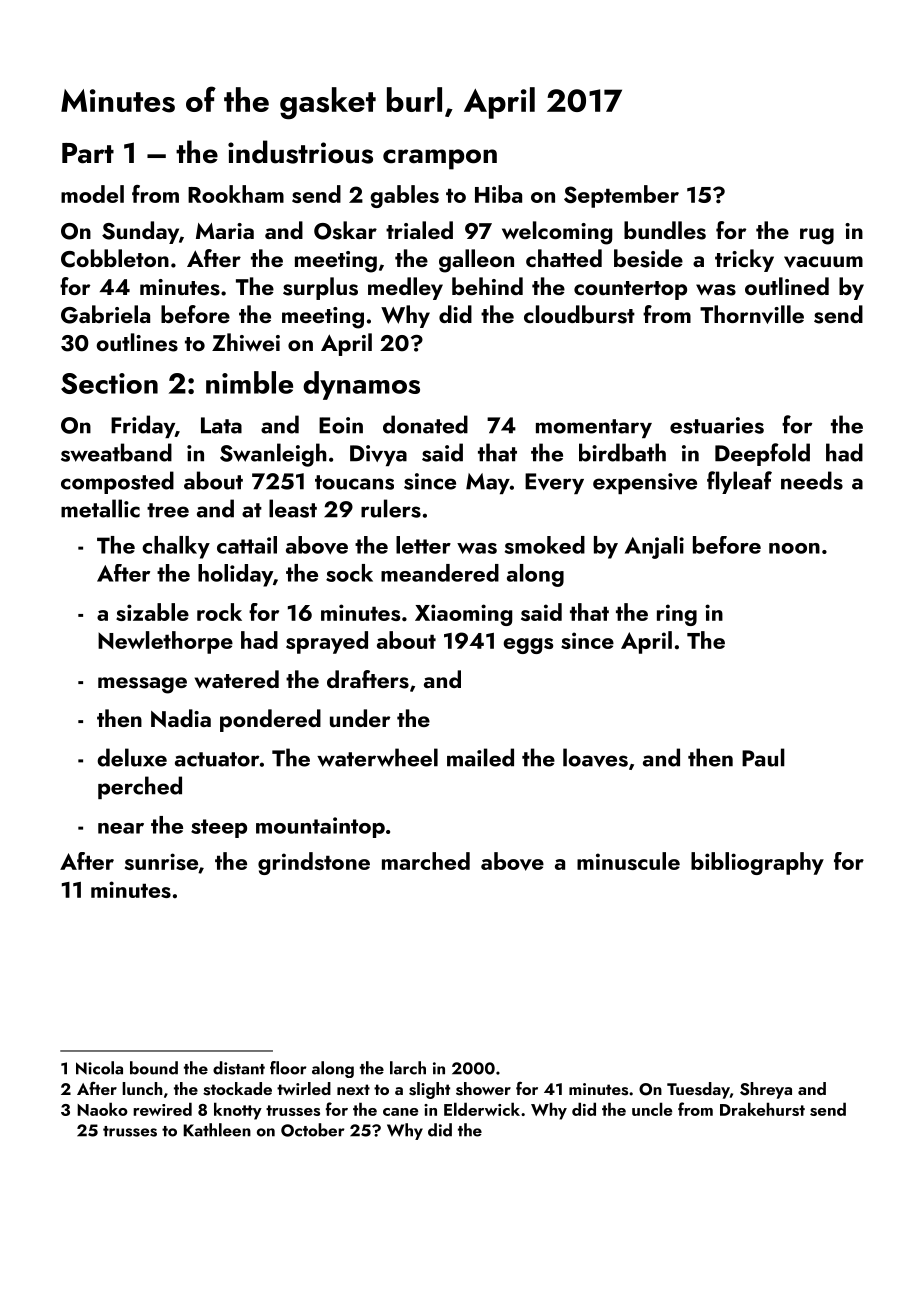 The width and height of the document is (924, 1311). What do you see at coordinates (621, 196) in the document?
I see `September` at bounding box center [621, 196].
